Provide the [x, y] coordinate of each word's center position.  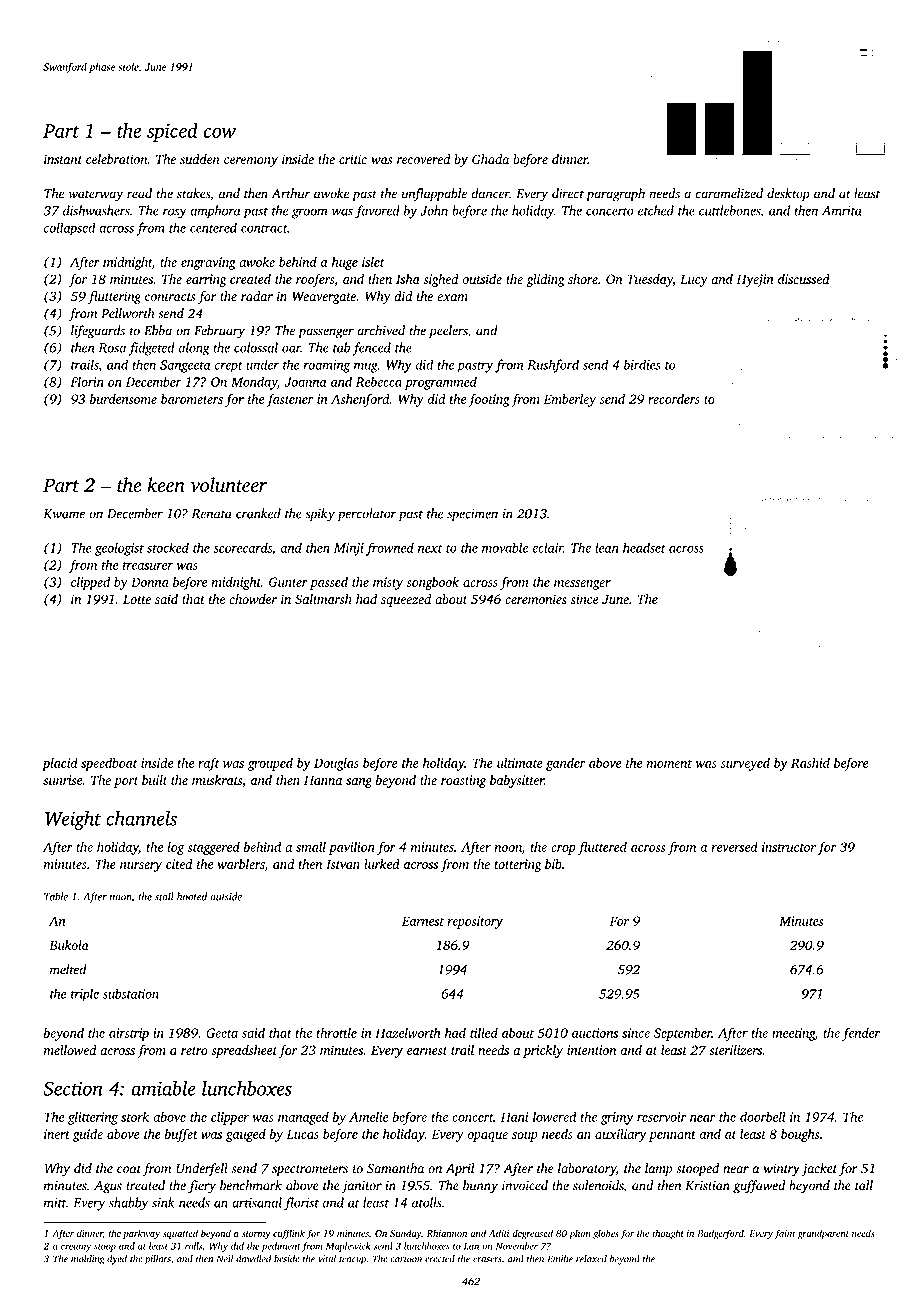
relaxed [591, 1259]
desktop [788, 195]
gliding [545, 280]
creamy [76, 1248]
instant [63, 159]
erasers [487, 1260]
